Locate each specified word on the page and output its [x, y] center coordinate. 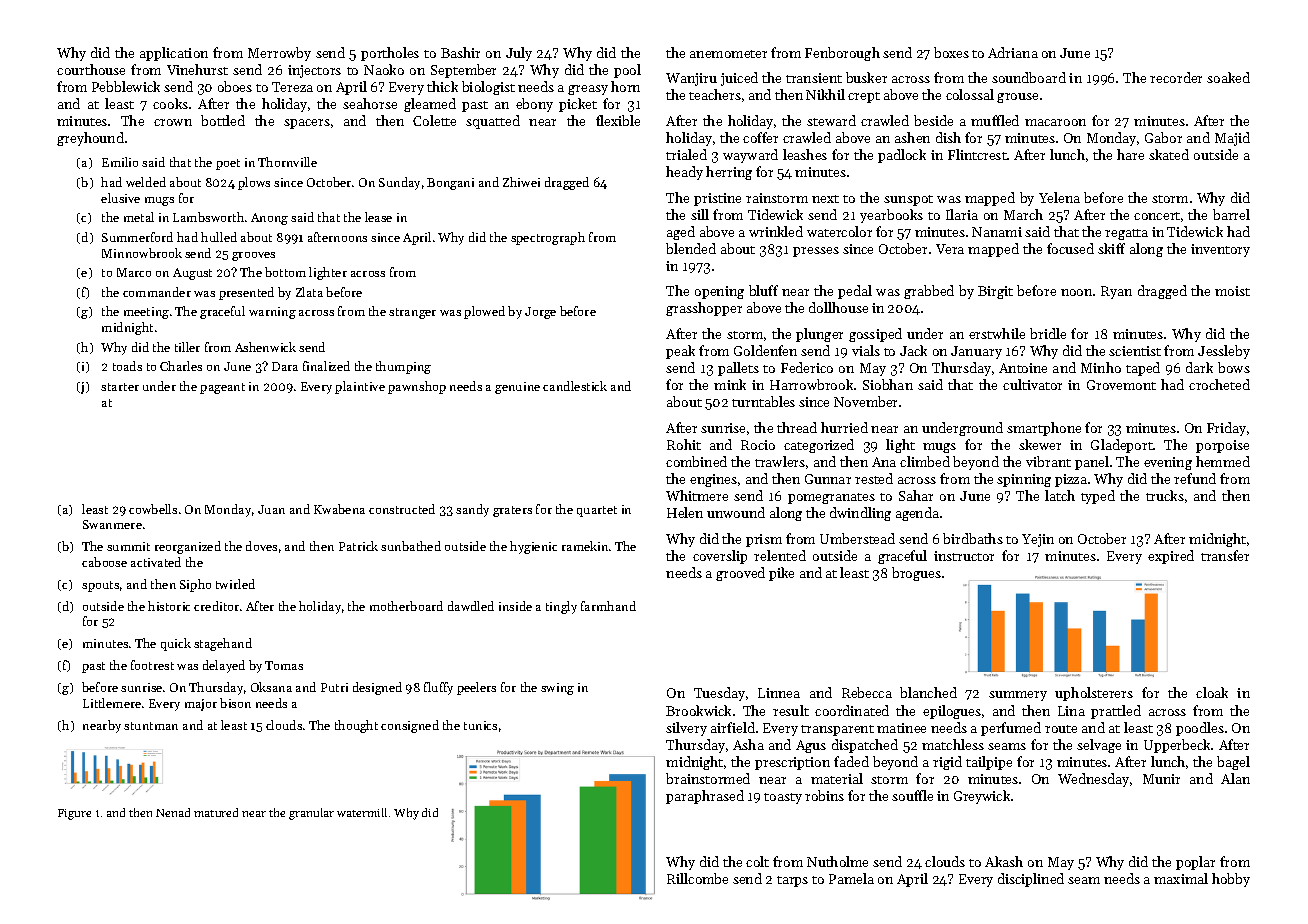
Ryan [1116, 292]
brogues [916, 574]
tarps [792, 881]
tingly [561, 607]
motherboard [406, 606]
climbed [925, 461]
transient [814, 78]
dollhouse [838, 307]
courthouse [91, 69]
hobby [1231, 880]
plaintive [360, 387]
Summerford [137, 237]
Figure [74, 814]
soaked [1228, 77]
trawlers [780, 461]
